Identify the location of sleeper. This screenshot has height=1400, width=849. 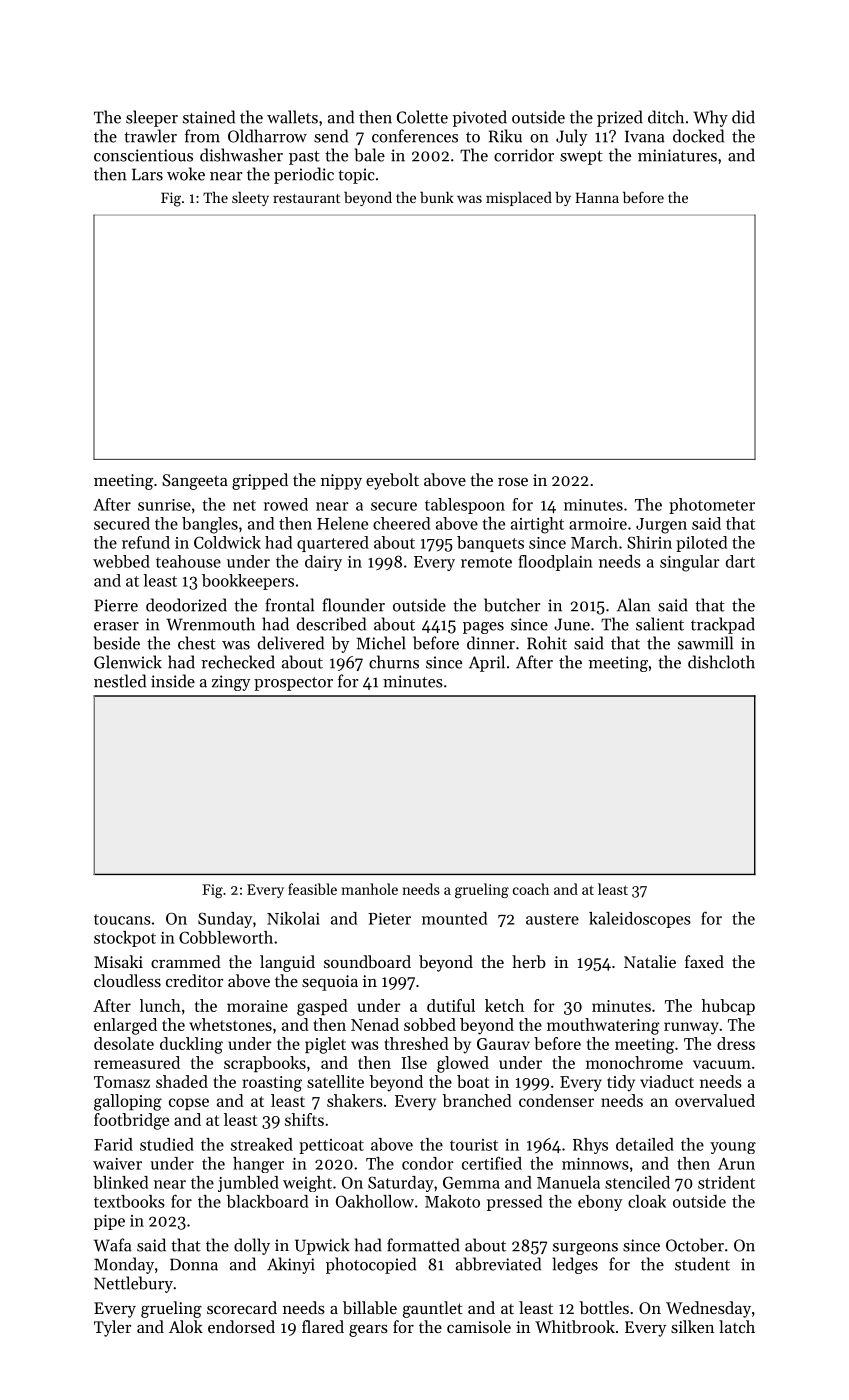
(152, 118).
